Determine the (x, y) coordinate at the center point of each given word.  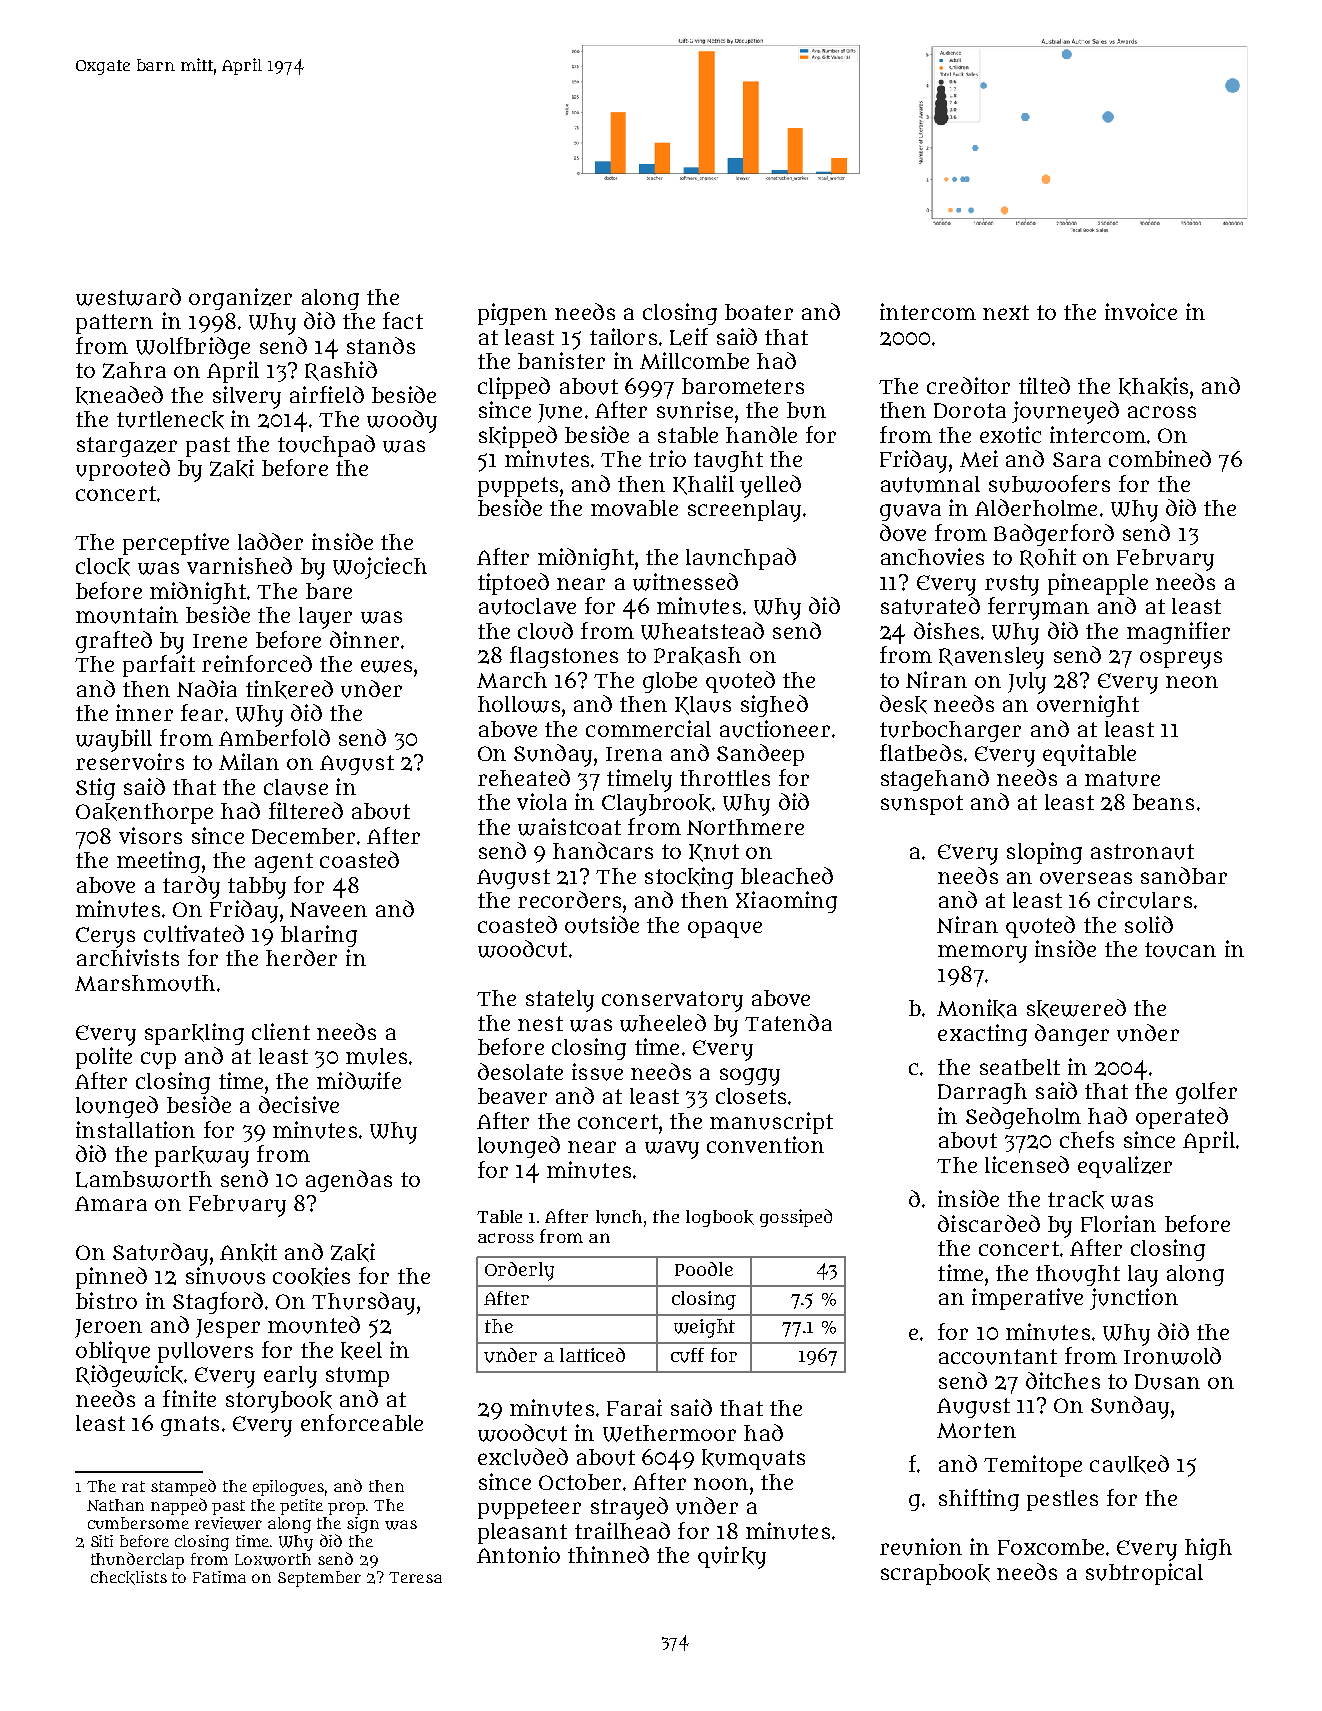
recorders (569, 899)
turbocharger (950, 731)
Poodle (704, 1269)
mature (1122, 779)
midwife (359, 1081)
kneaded (119, 395)
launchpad (741, 559)
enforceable (362, 1422)
